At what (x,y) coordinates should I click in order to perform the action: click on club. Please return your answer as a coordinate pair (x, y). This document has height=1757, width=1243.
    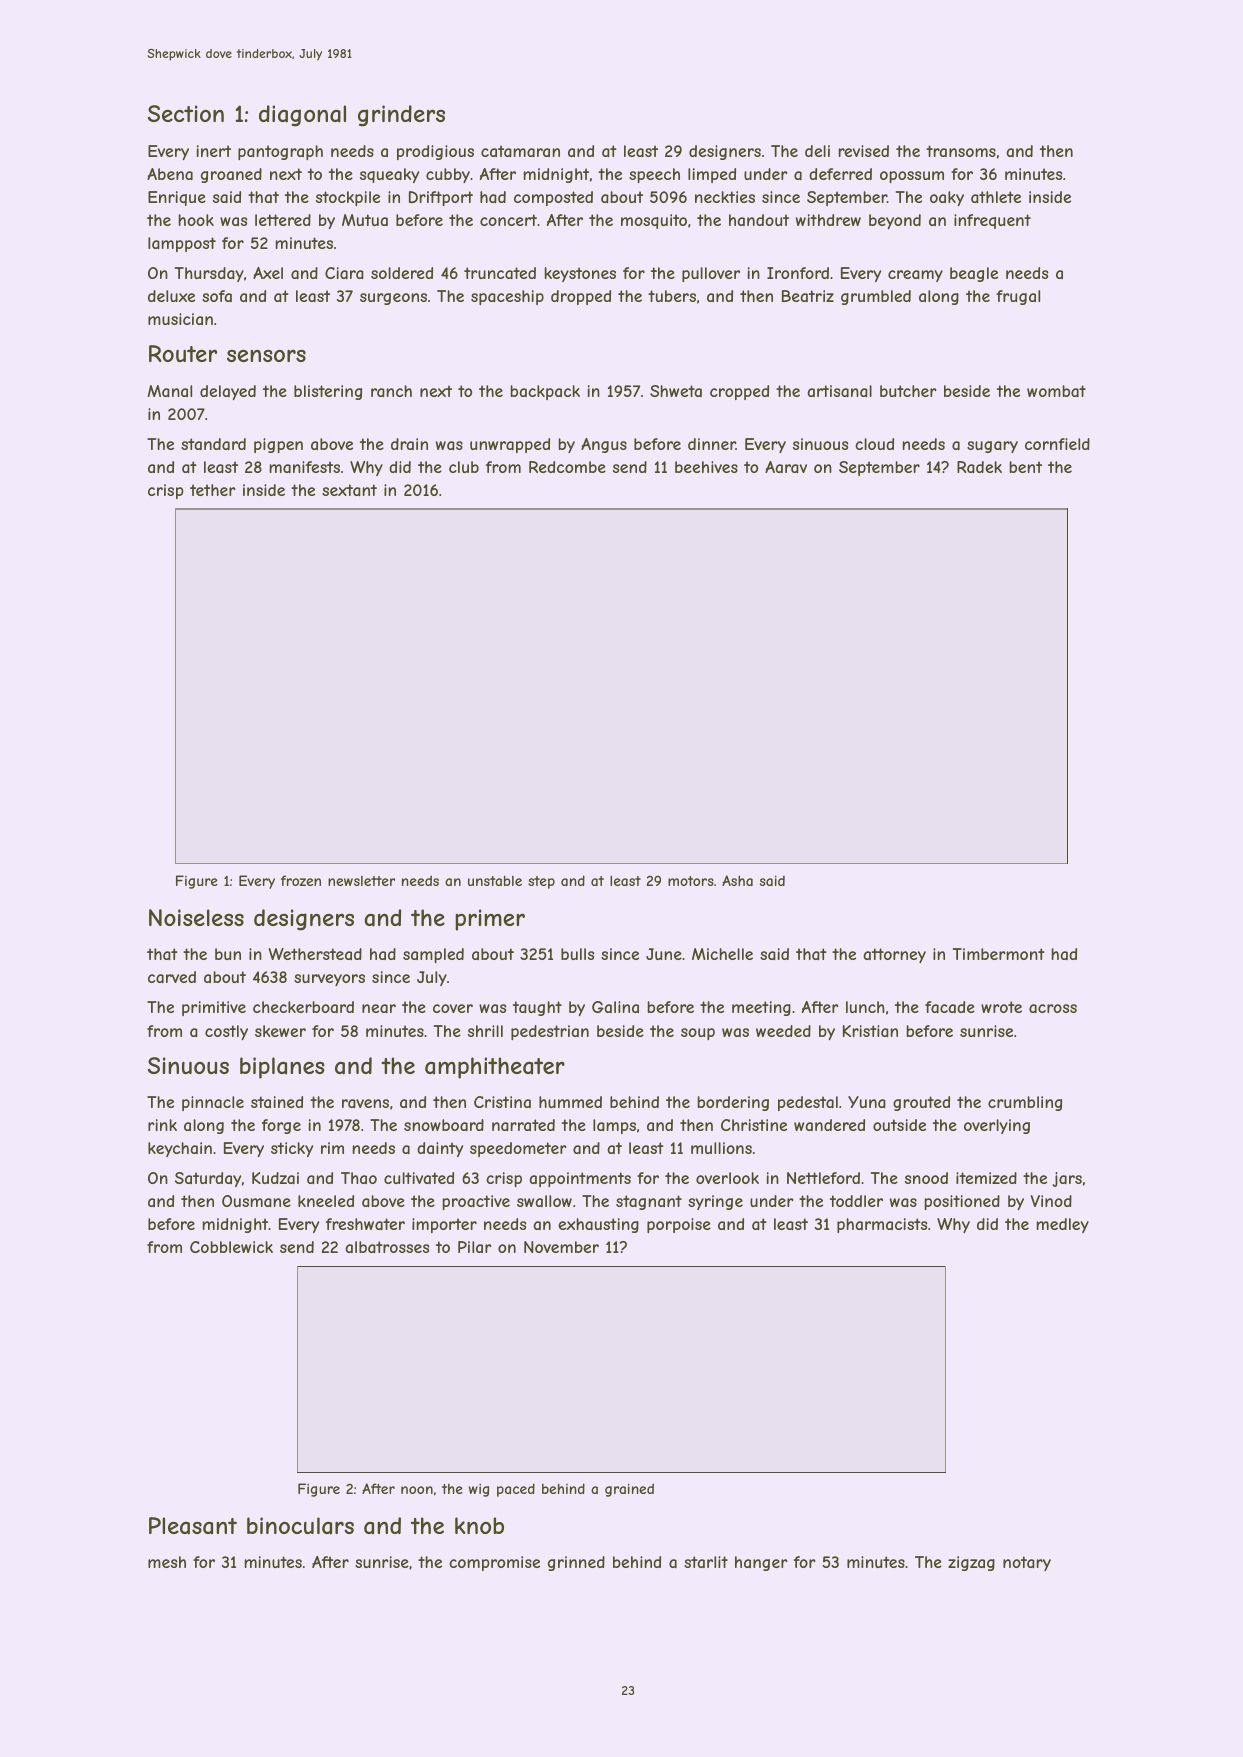
    Looking at the image, I should click on (464, 467).
